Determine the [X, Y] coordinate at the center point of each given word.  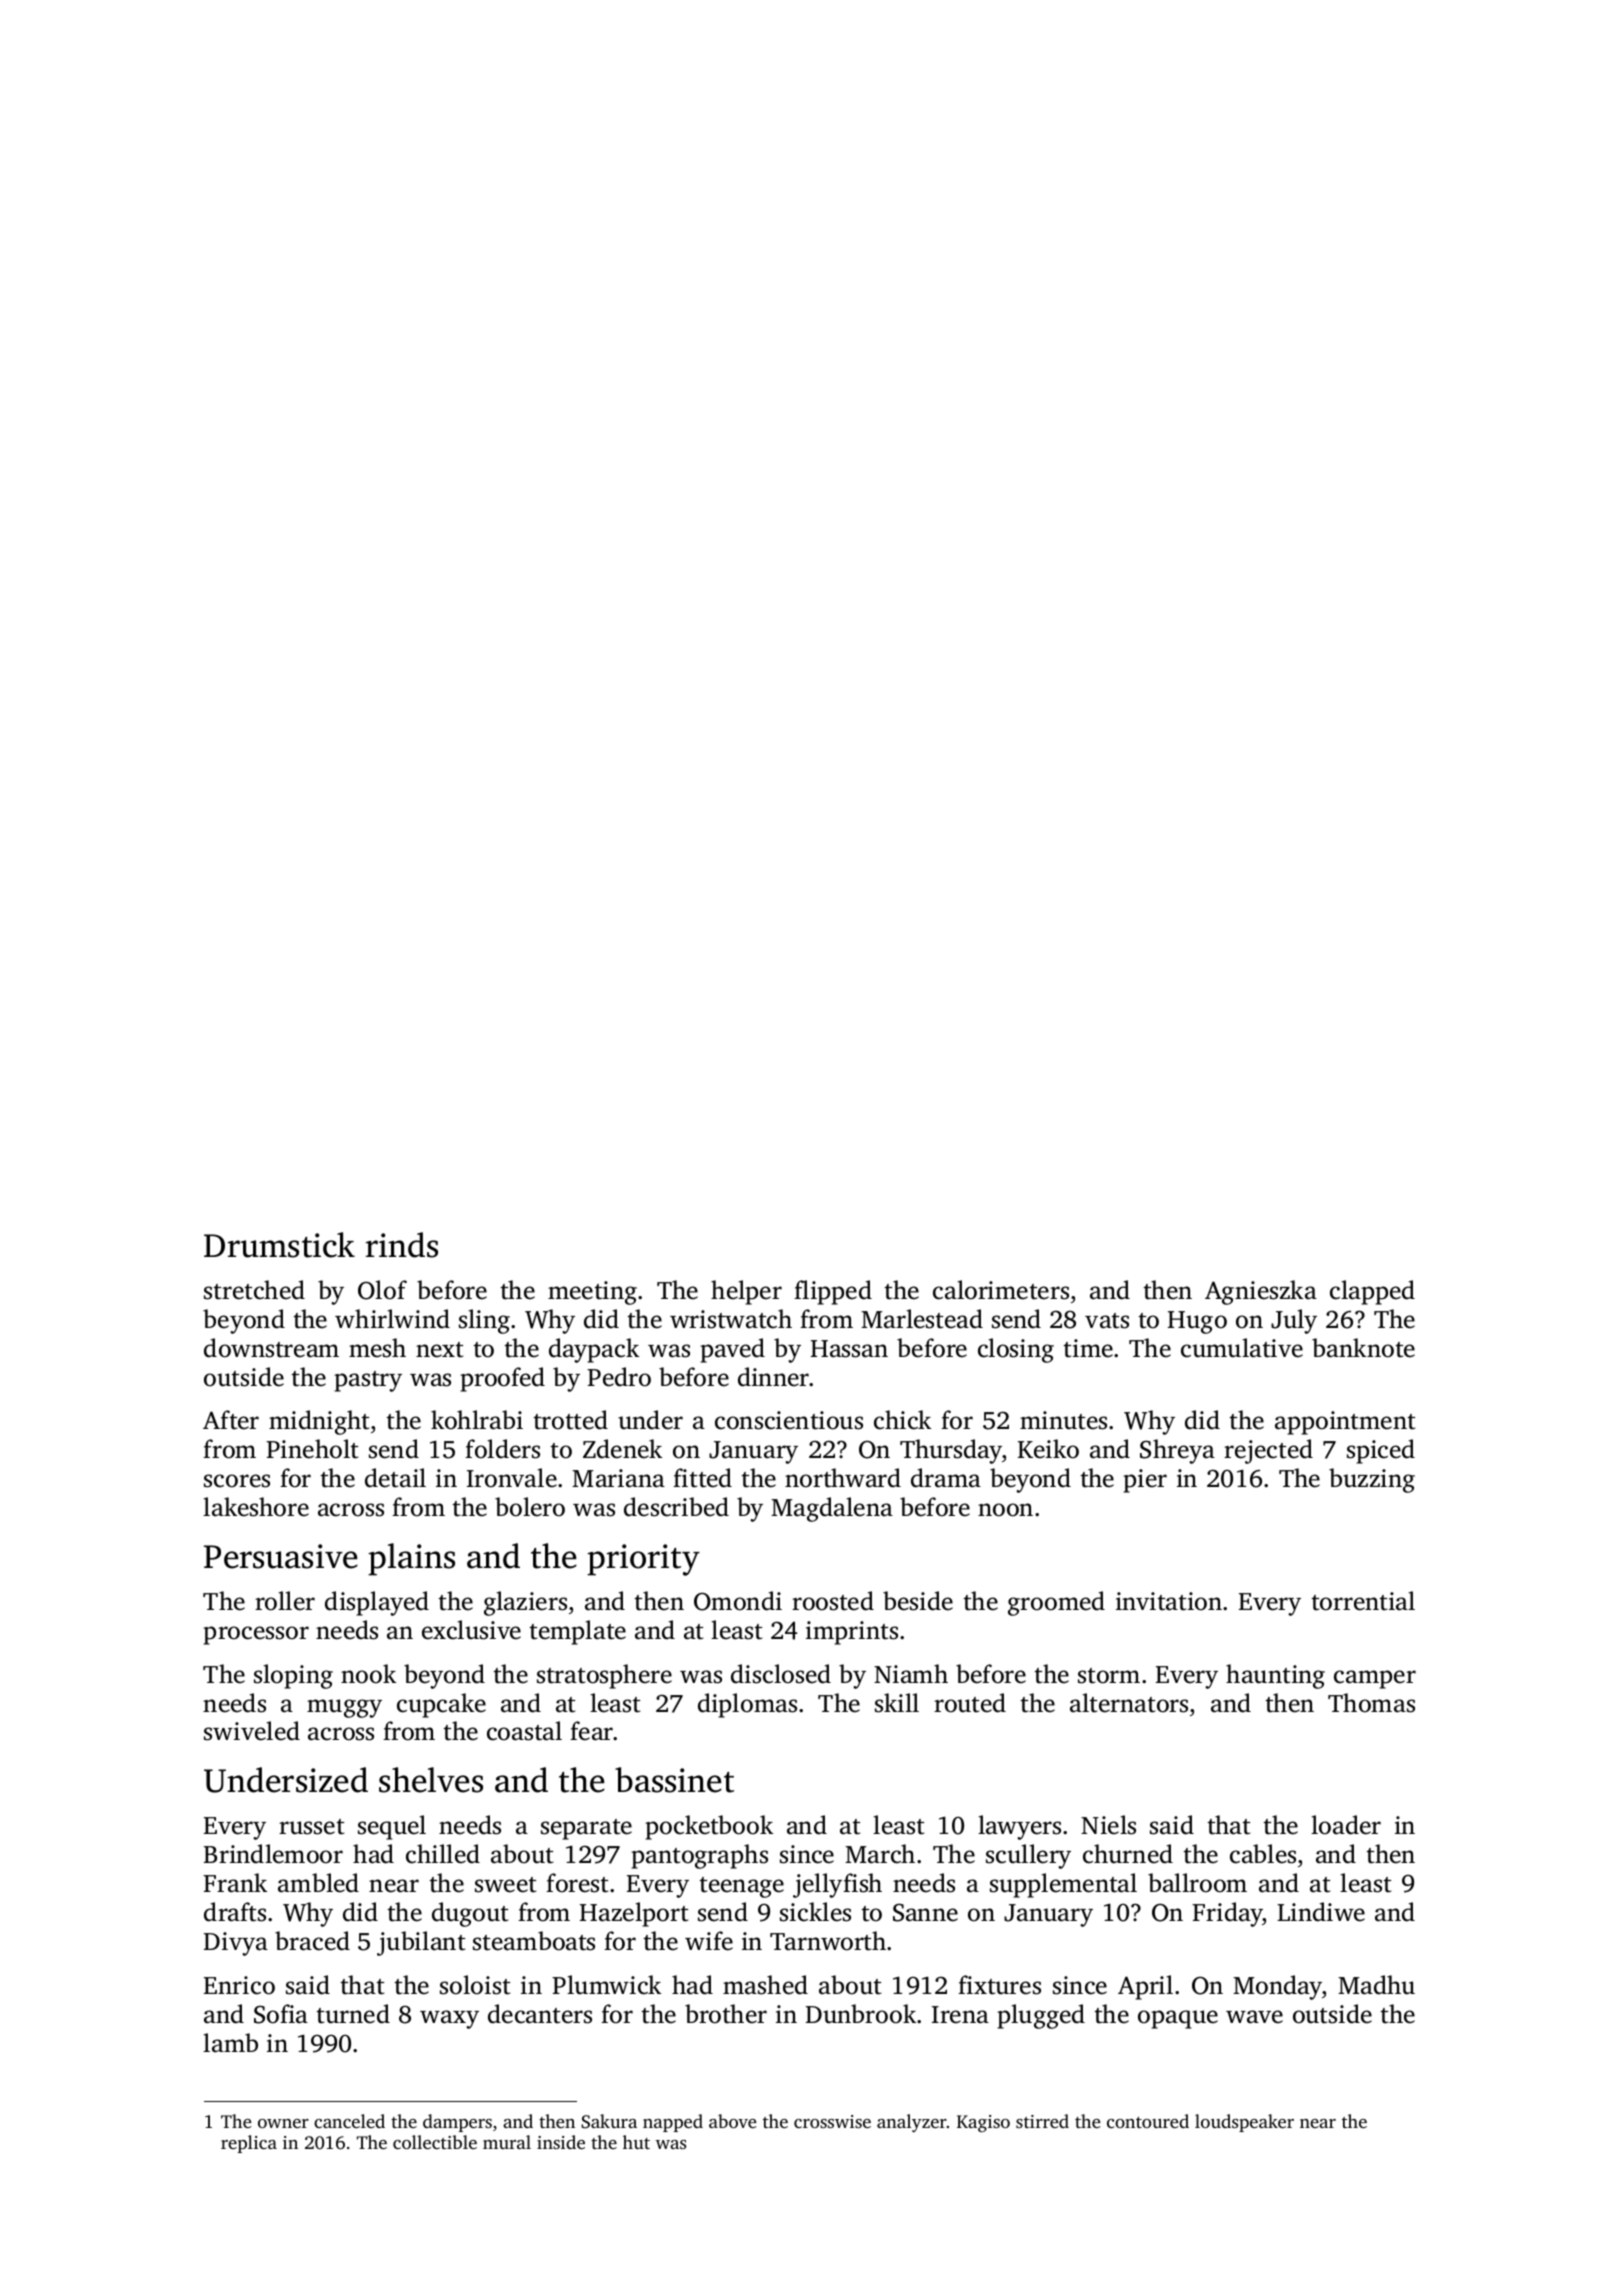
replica [249, 2144]
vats [1107, 1321]
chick [902, 1420]
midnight [319, 1422]
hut [636, 2142]
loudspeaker [1244, 2123]
